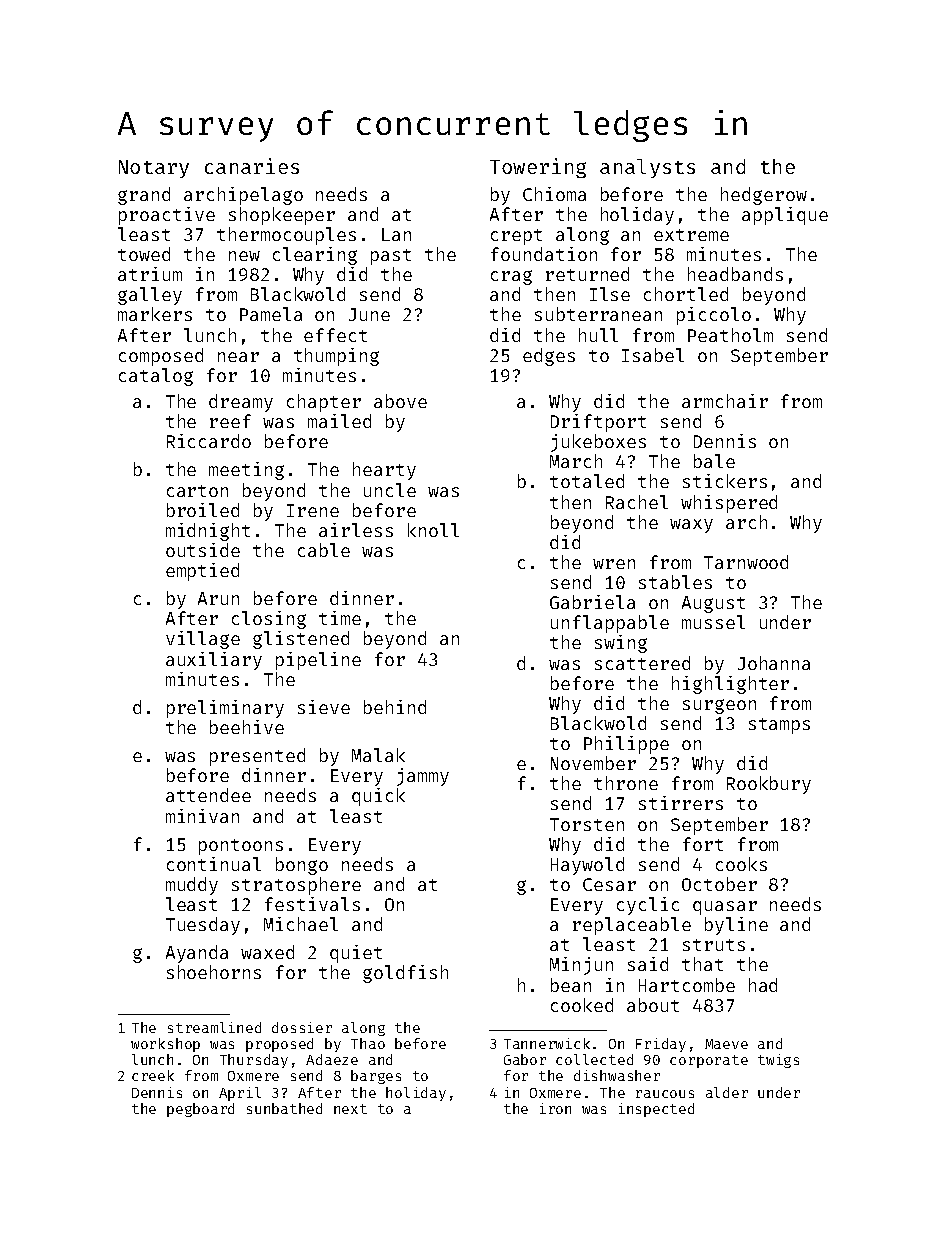 The height and width of the page is (1233, 952). Describe the element at coordinates (208, 795) in the page. I see `attendee` at that location.
